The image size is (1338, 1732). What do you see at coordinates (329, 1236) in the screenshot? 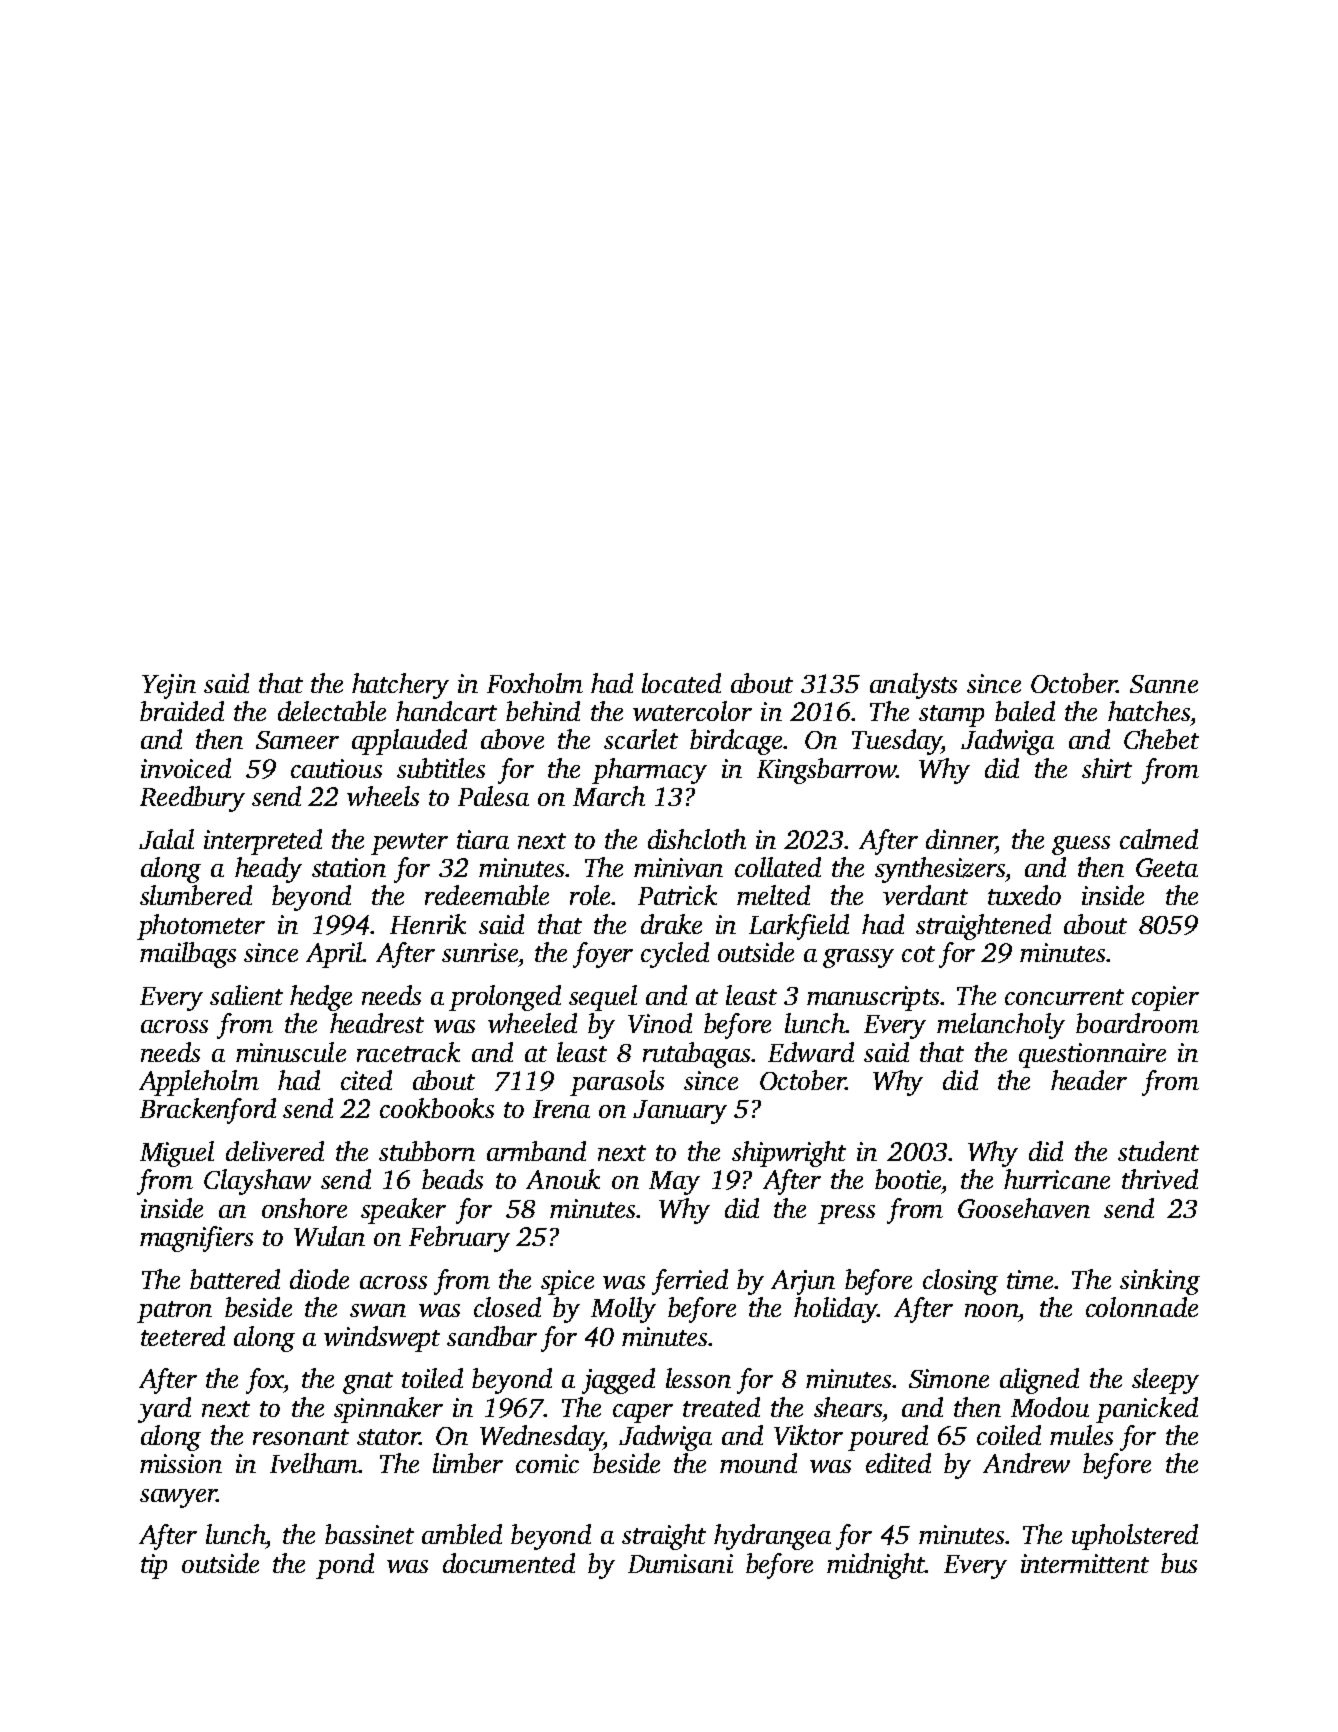
I see `Wulan` at bounding box center [329, 1236].
